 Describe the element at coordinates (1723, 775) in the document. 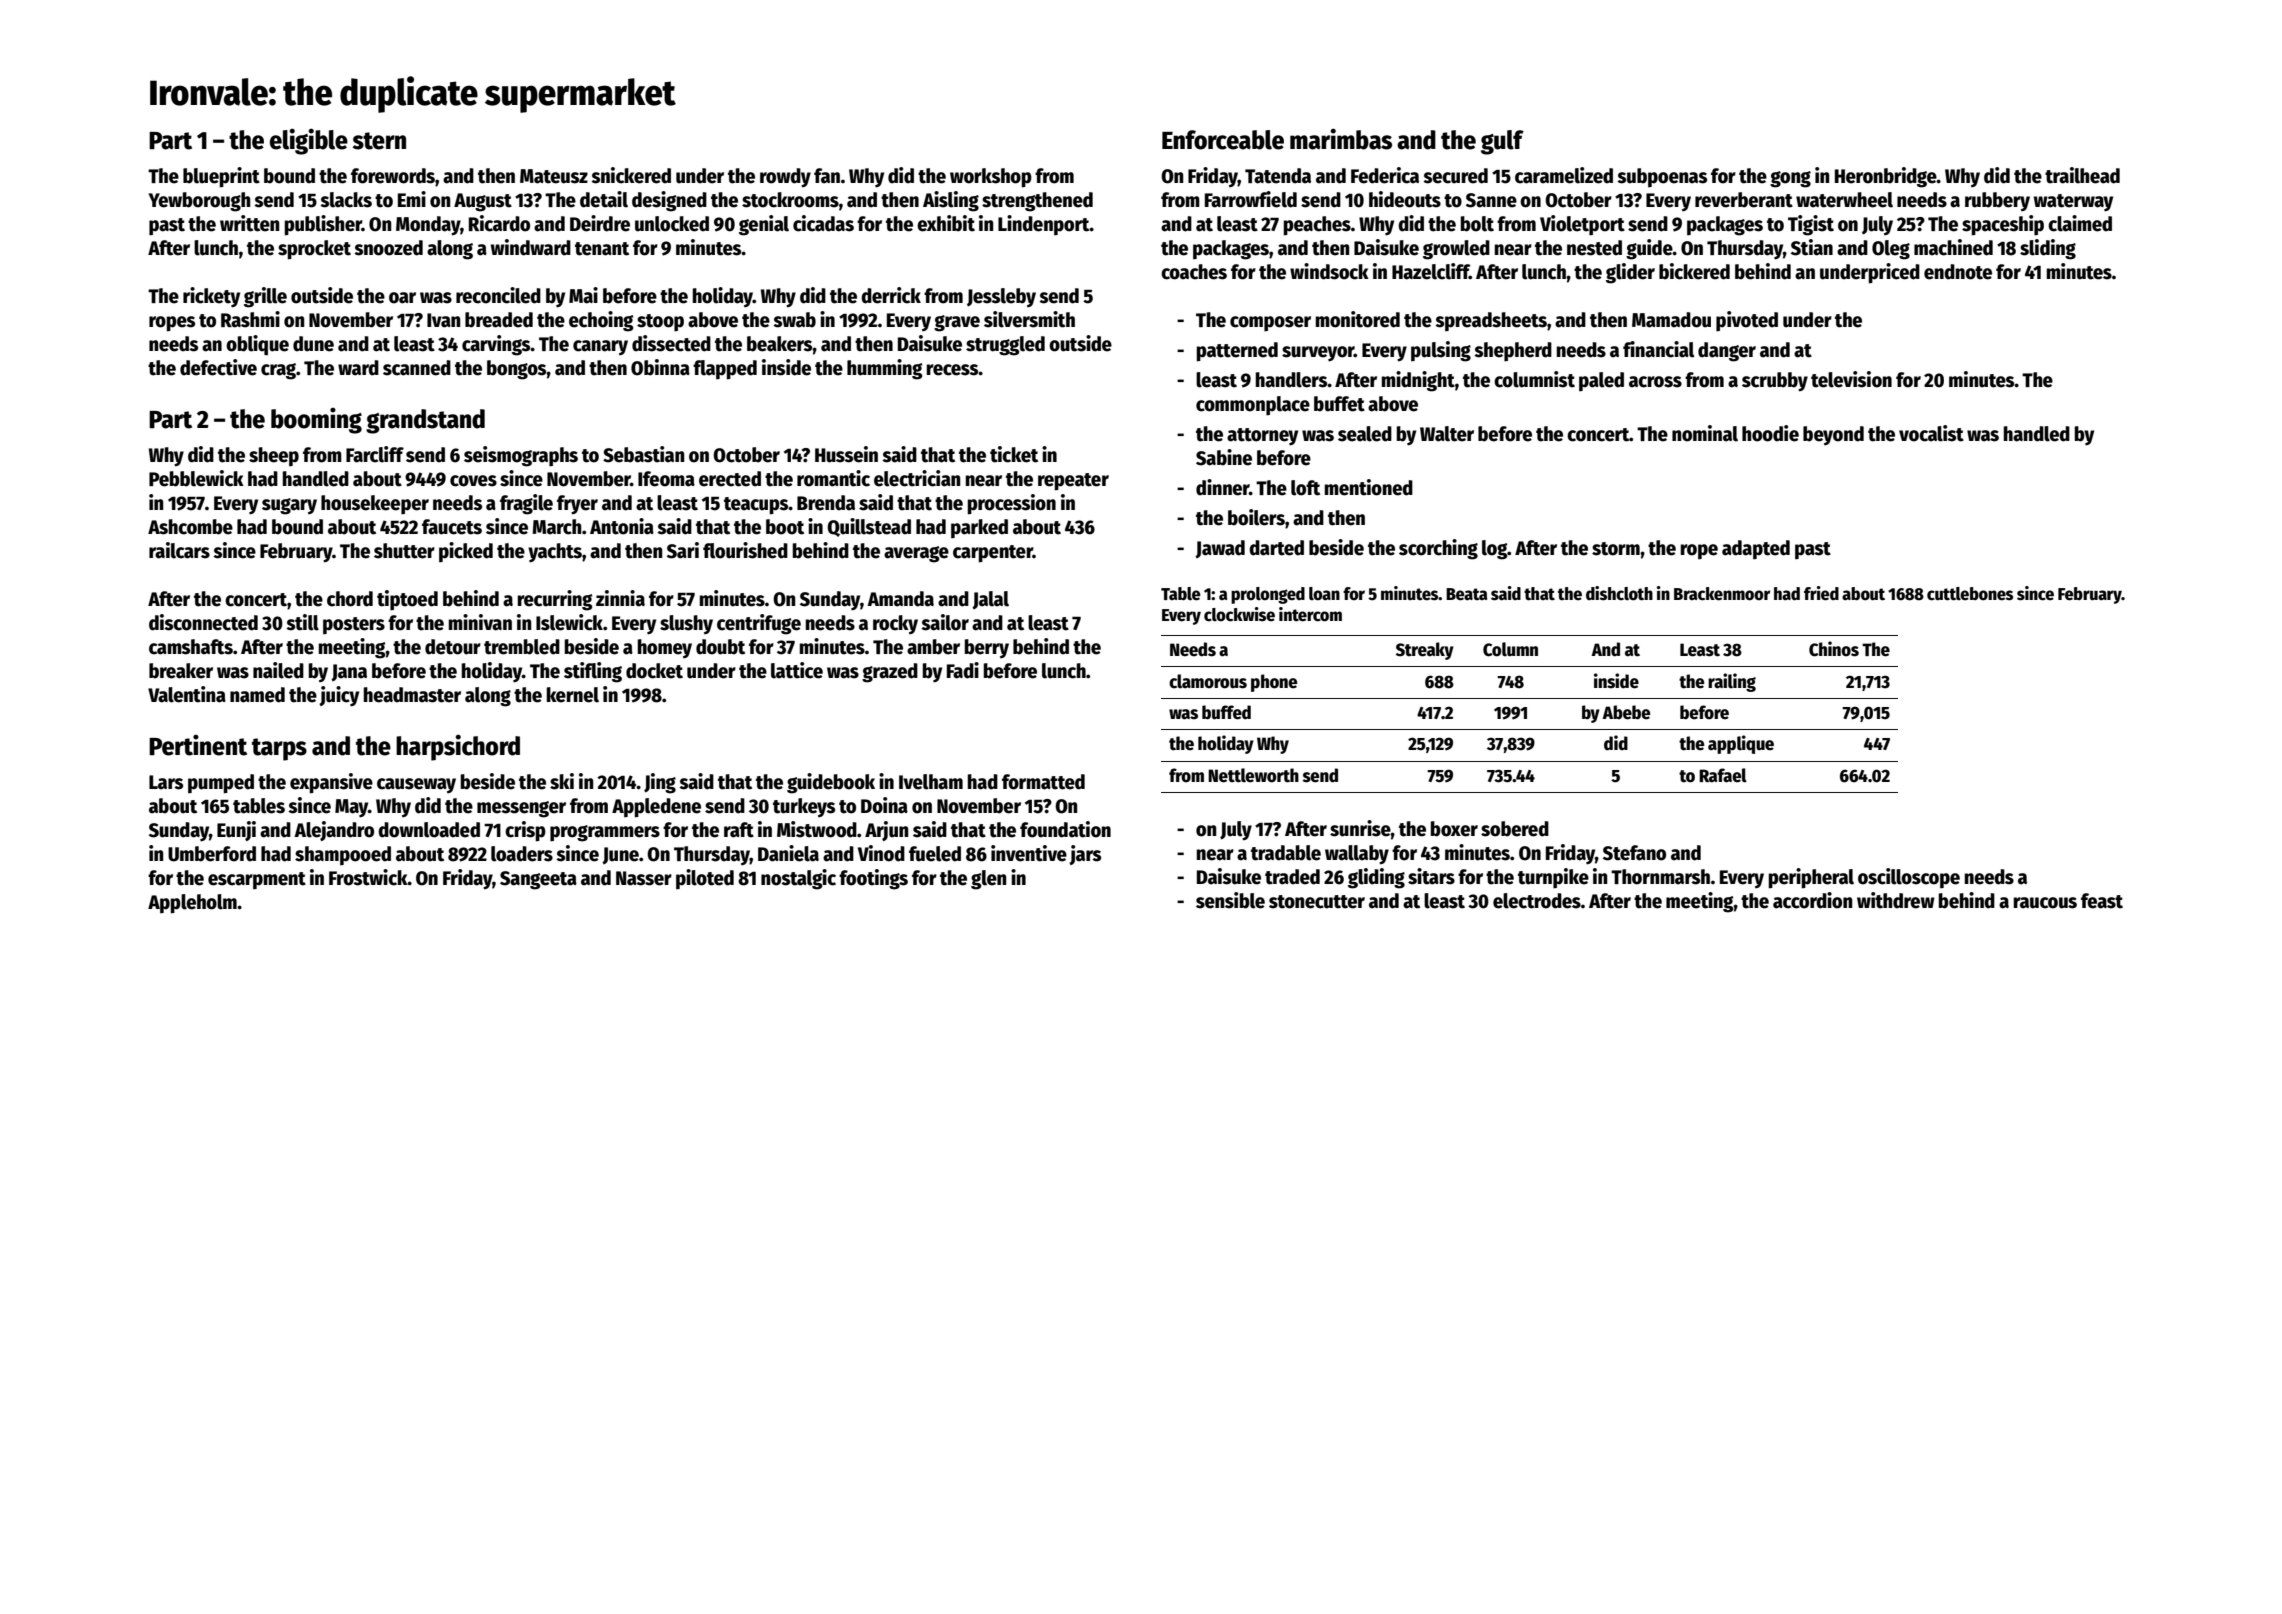

I see `Rafael` at that location.
